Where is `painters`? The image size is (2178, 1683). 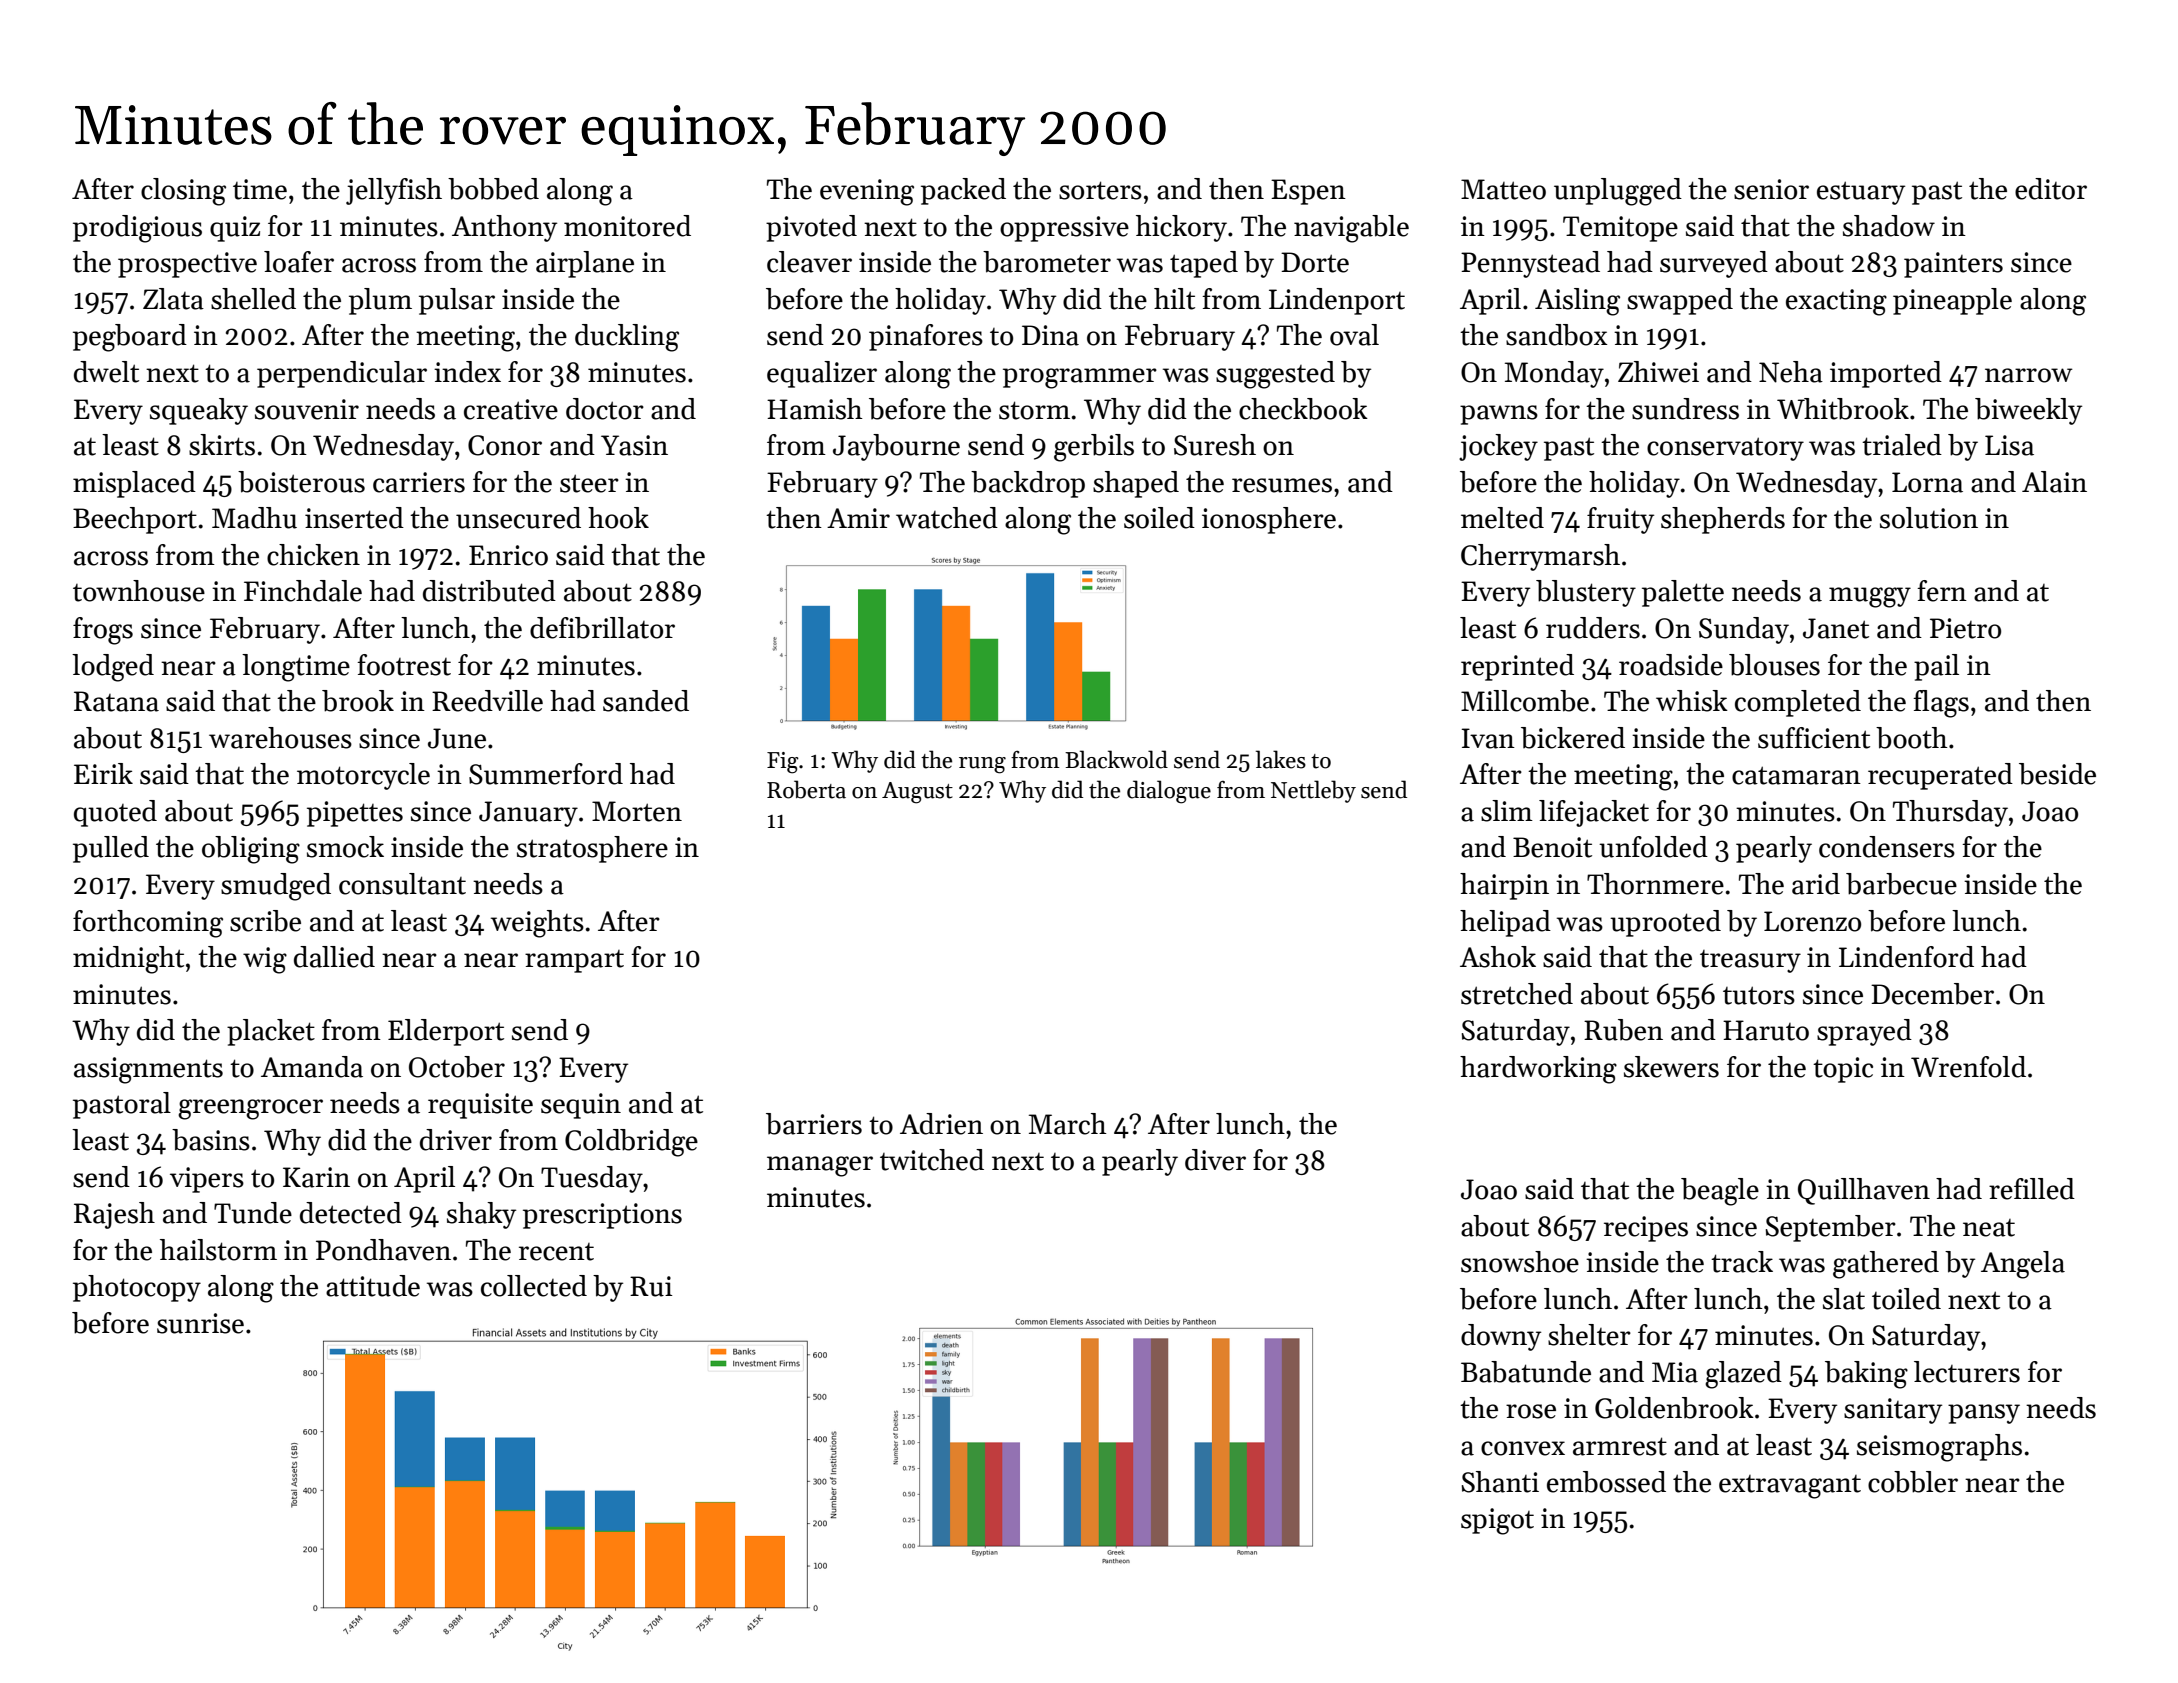
painters is located at coordinates (1953, 265).
